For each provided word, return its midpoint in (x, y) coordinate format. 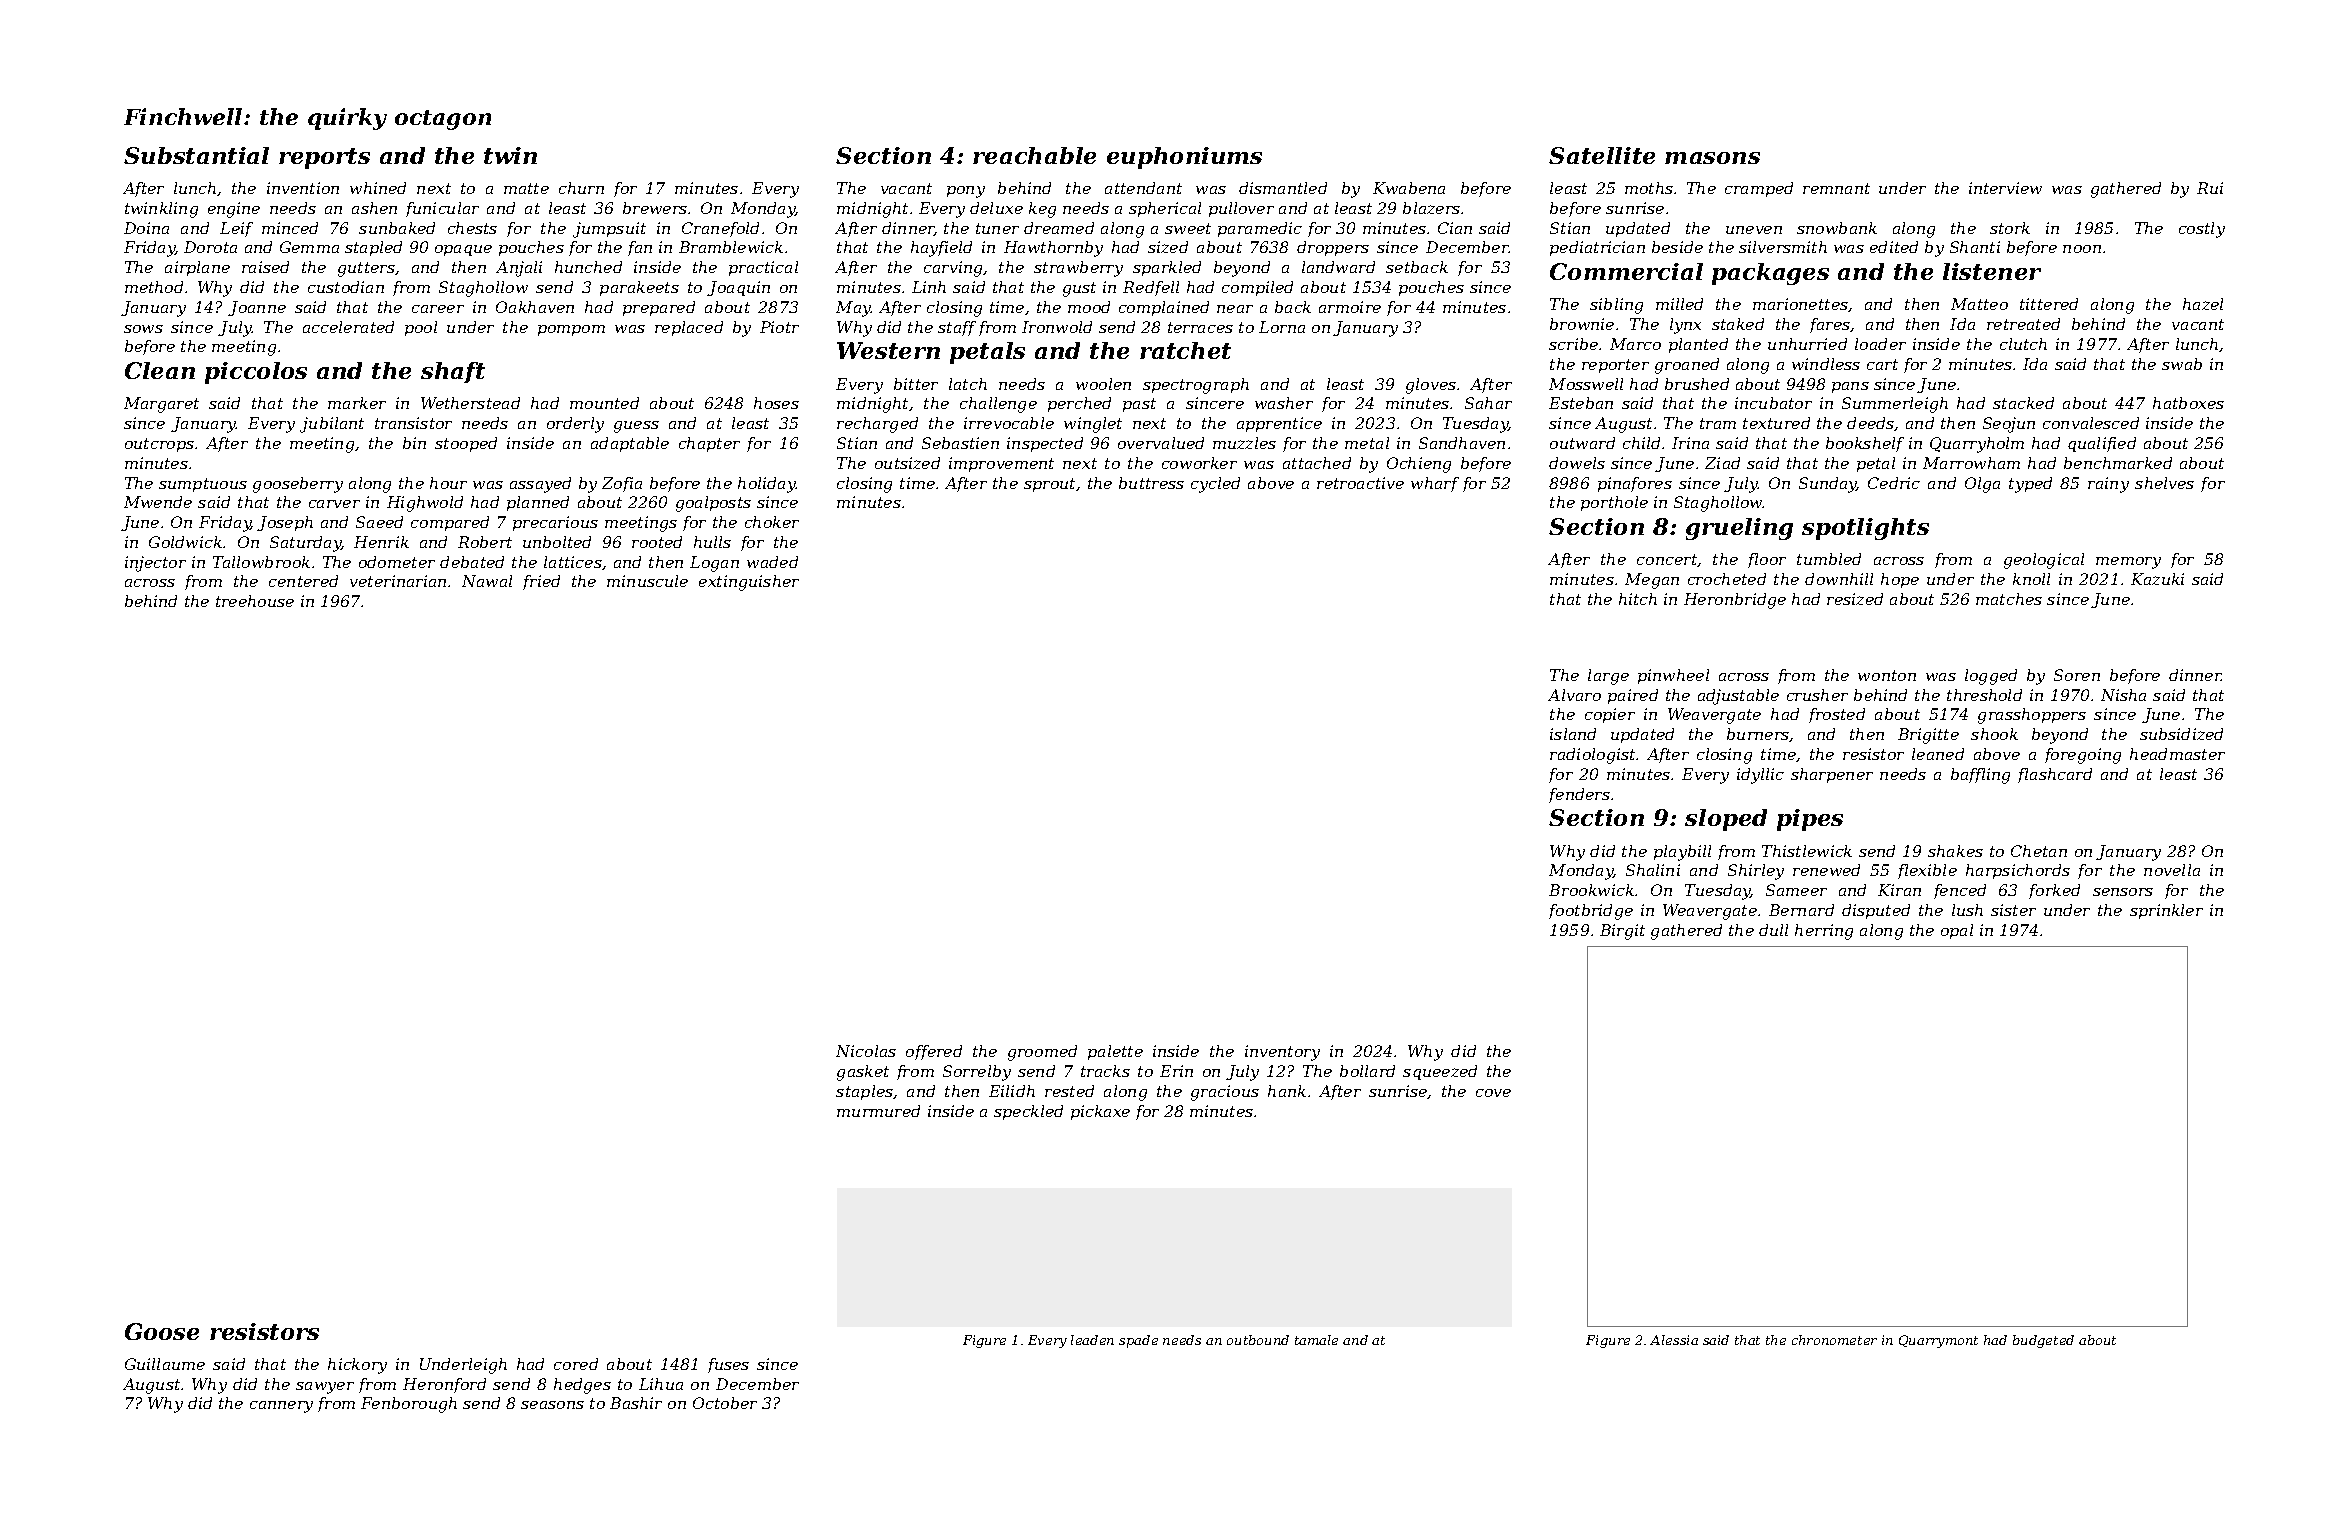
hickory (357, 1366)
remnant (1836, 188)
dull (1773, 930)
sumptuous (203, 485)
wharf (1435, 484)
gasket (863, 1073)
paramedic (1260, 229)
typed (2030, 485)
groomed (1042, 1053)
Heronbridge (1735, 601)
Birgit (1622, 932)
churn (581, 188)
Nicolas (866, 1051)
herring (1824, 932)
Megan (1652, 581)
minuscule (647, 581)
